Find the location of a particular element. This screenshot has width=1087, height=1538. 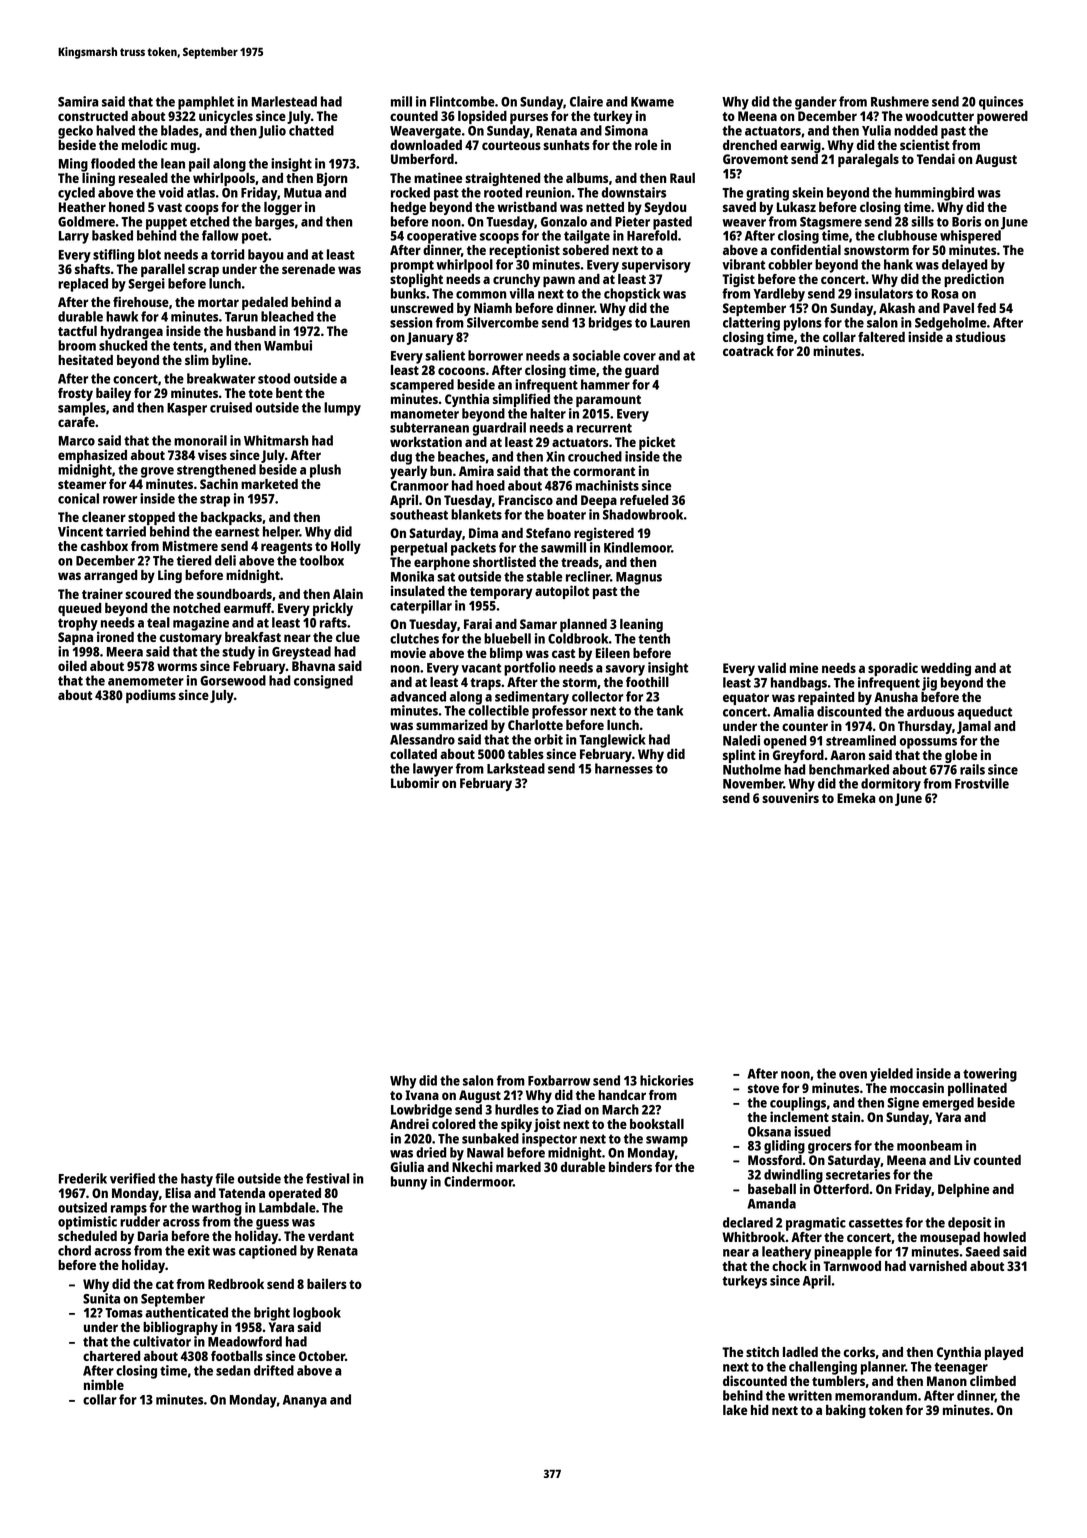

March is located at coordinates (620, 1109).
